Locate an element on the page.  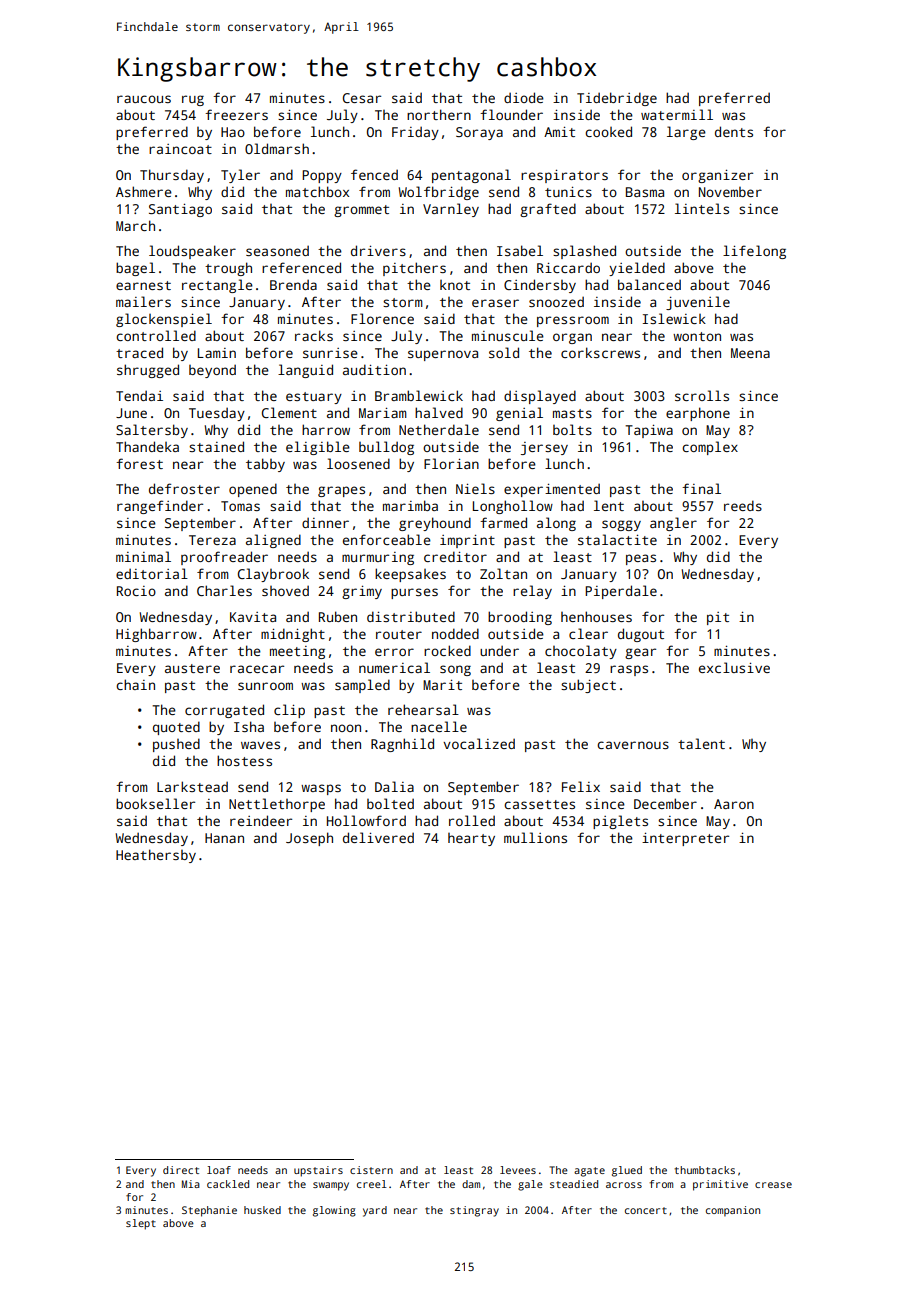
mailers is located at coordinates (143, 301).
